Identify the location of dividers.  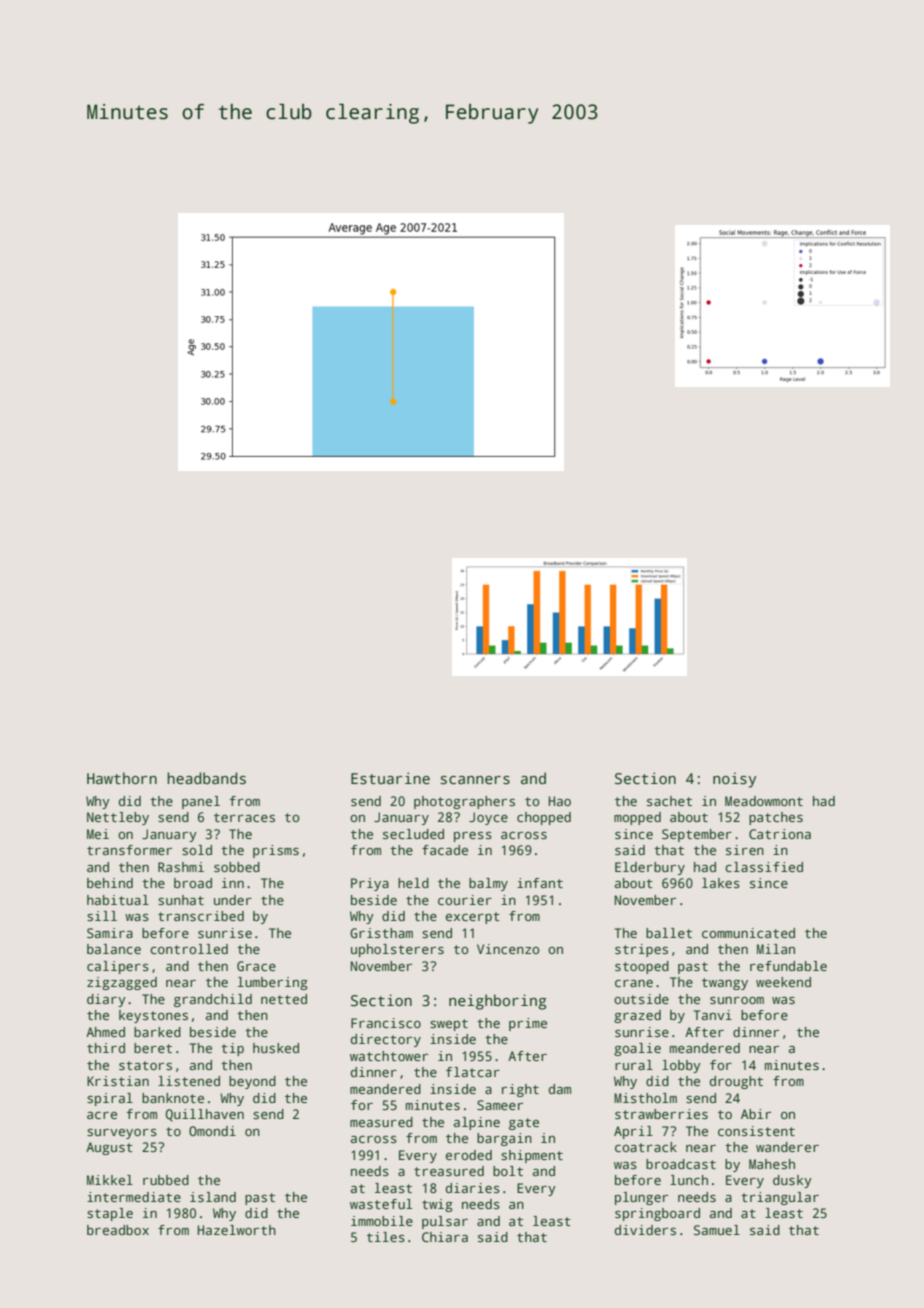
(645, 1230).
